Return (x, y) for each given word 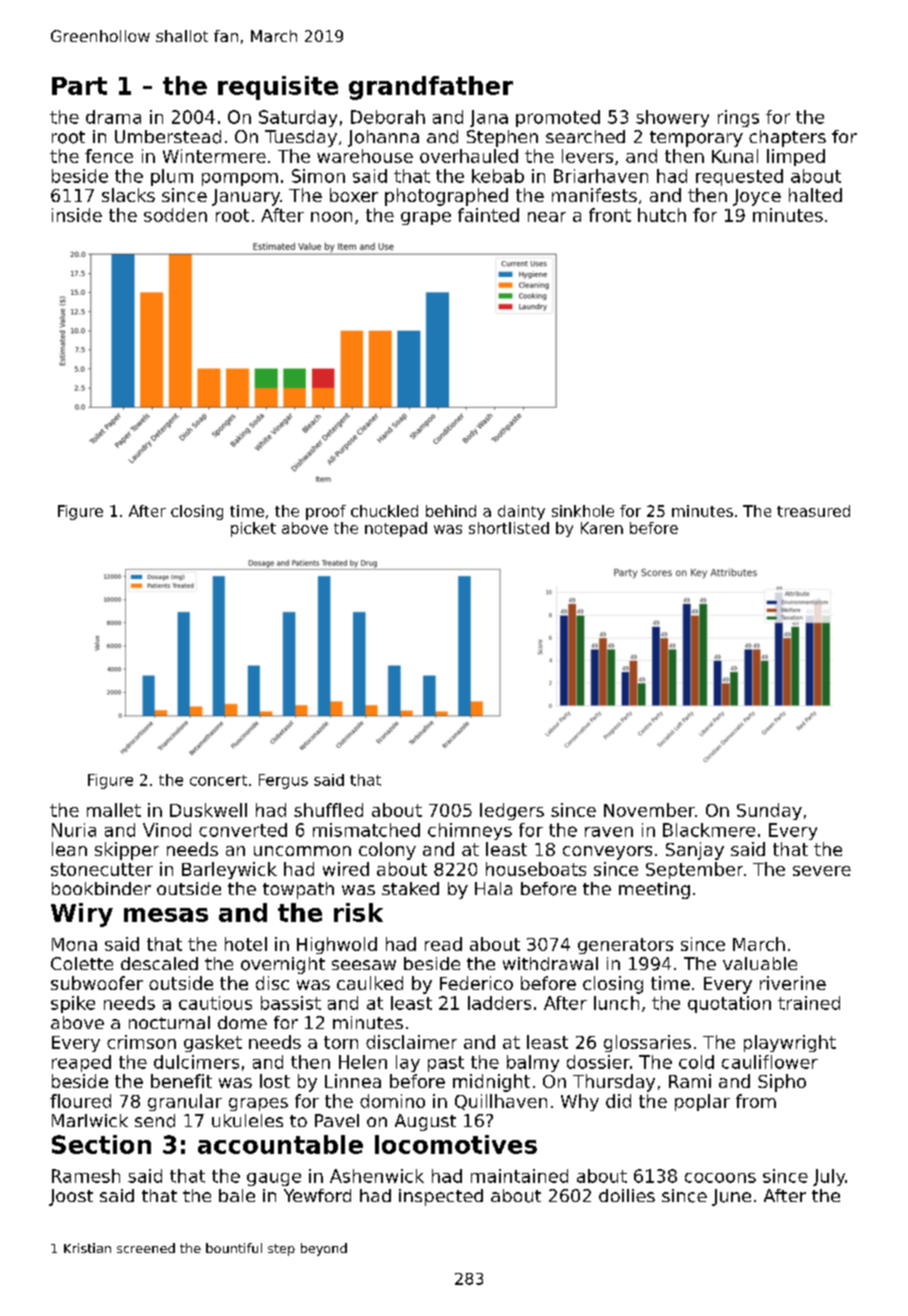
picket (253, 529)
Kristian (87, 1248)
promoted (558, 118)
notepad (396, 529)
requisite (278, 88)
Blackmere (709, 830)
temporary (696, 139)
